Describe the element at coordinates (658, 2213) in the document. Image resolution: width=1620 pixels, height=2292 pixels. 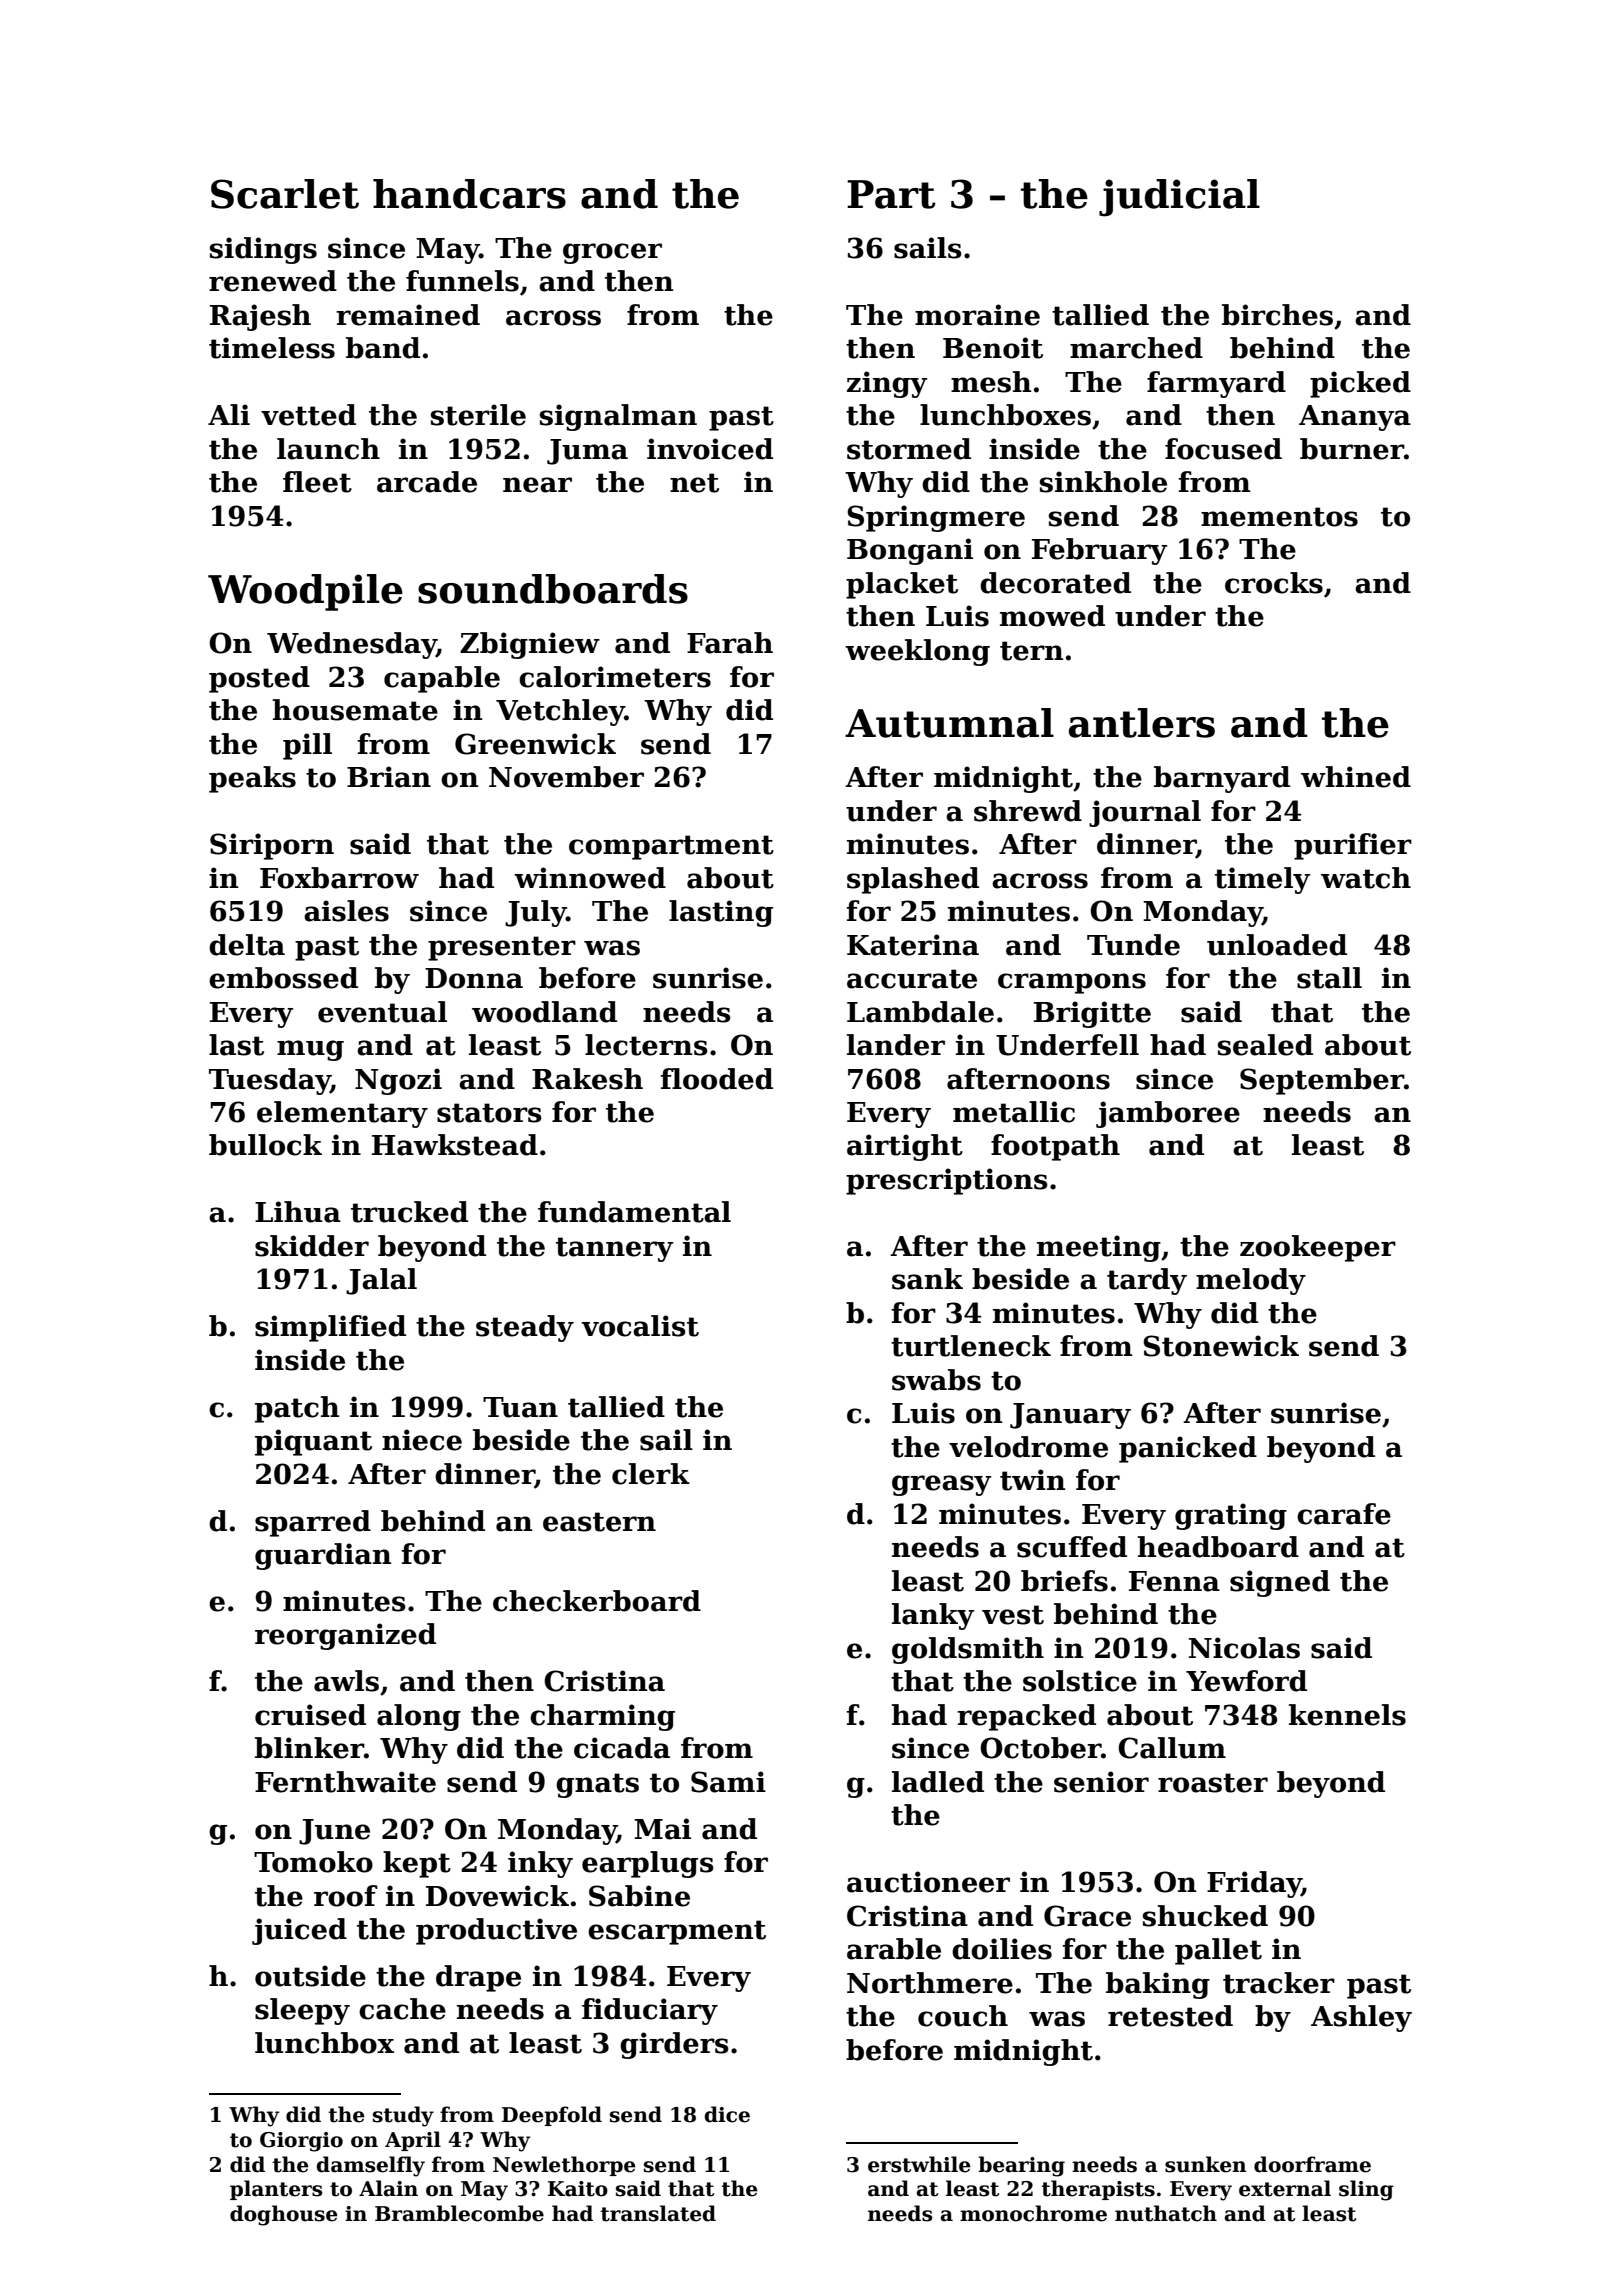
I see `translated` at that location.
